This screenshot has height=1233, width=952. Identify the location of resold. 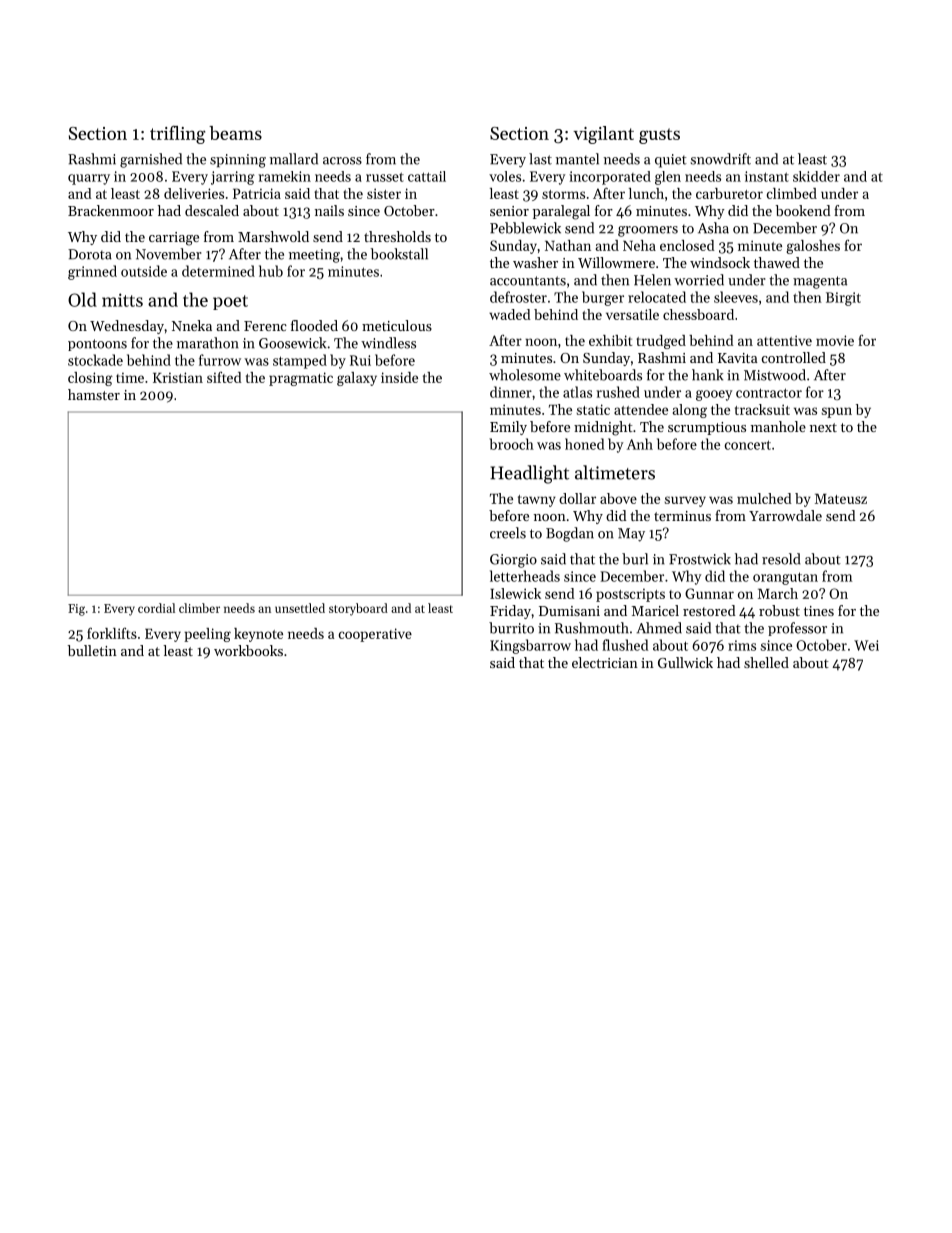
(781, 559).
